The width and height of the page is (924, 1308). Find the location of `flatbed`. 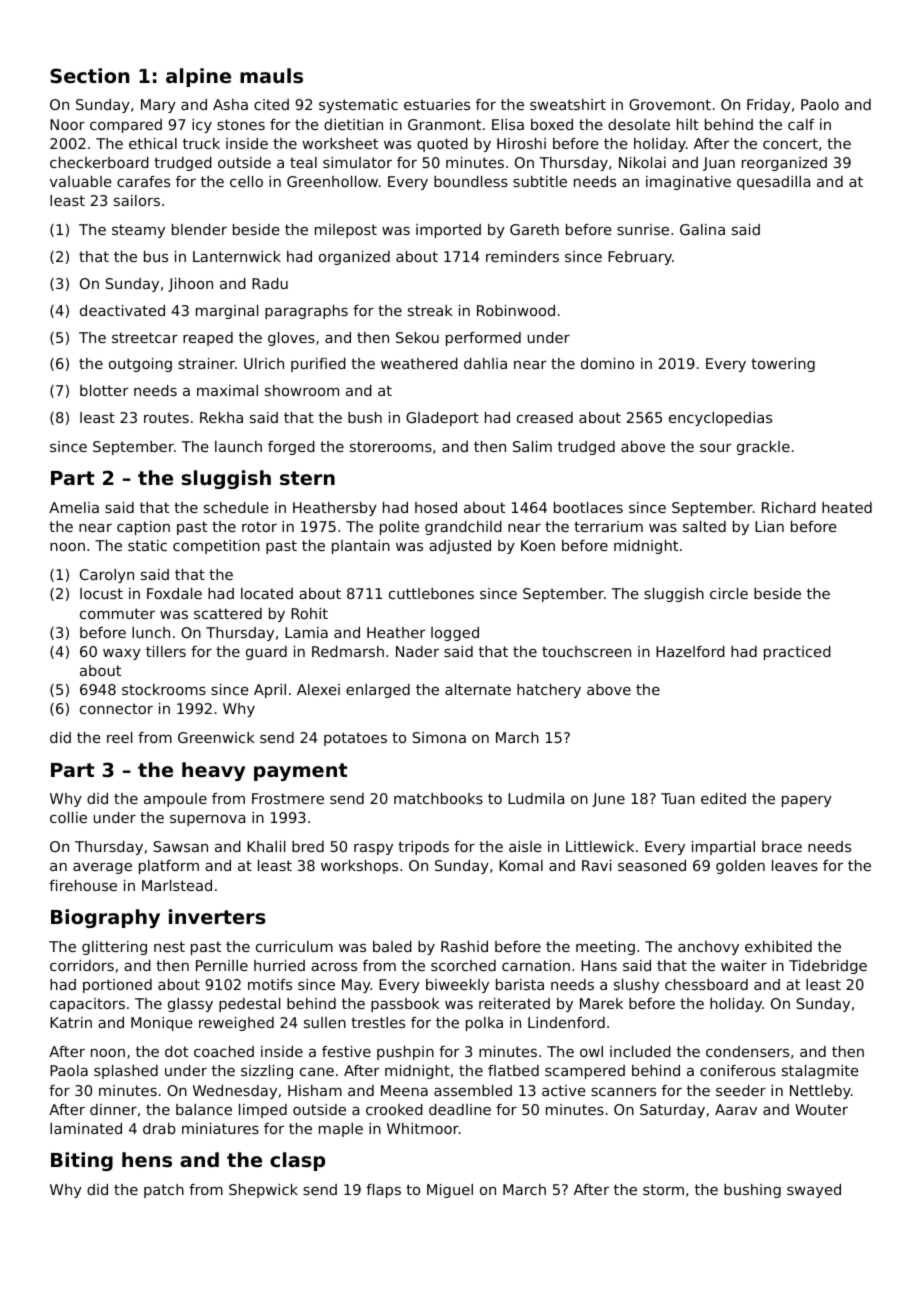

flatbed is located at coordinates (513, 1070).
